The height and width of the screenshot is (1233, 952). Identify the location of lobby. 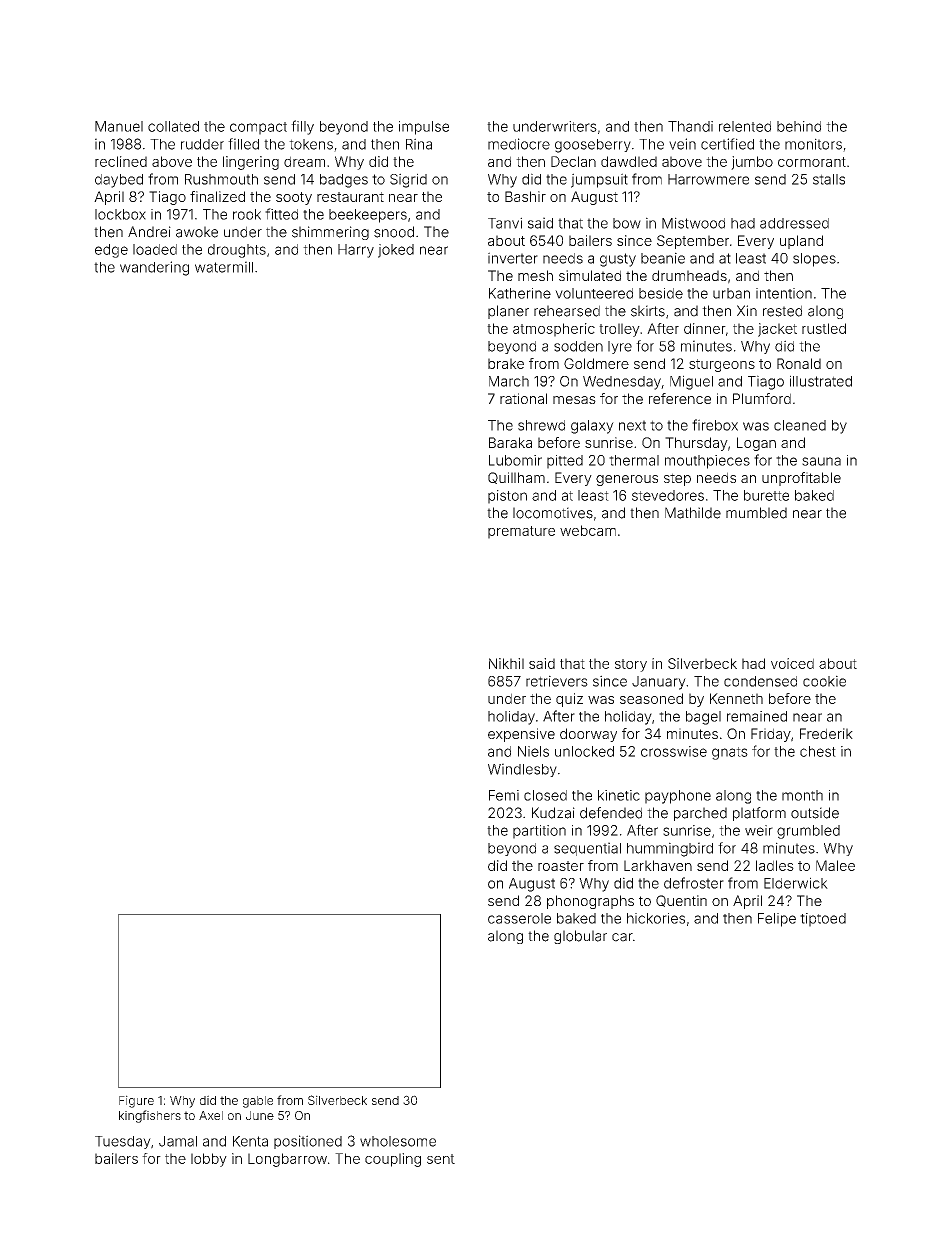
(209, 1160).
